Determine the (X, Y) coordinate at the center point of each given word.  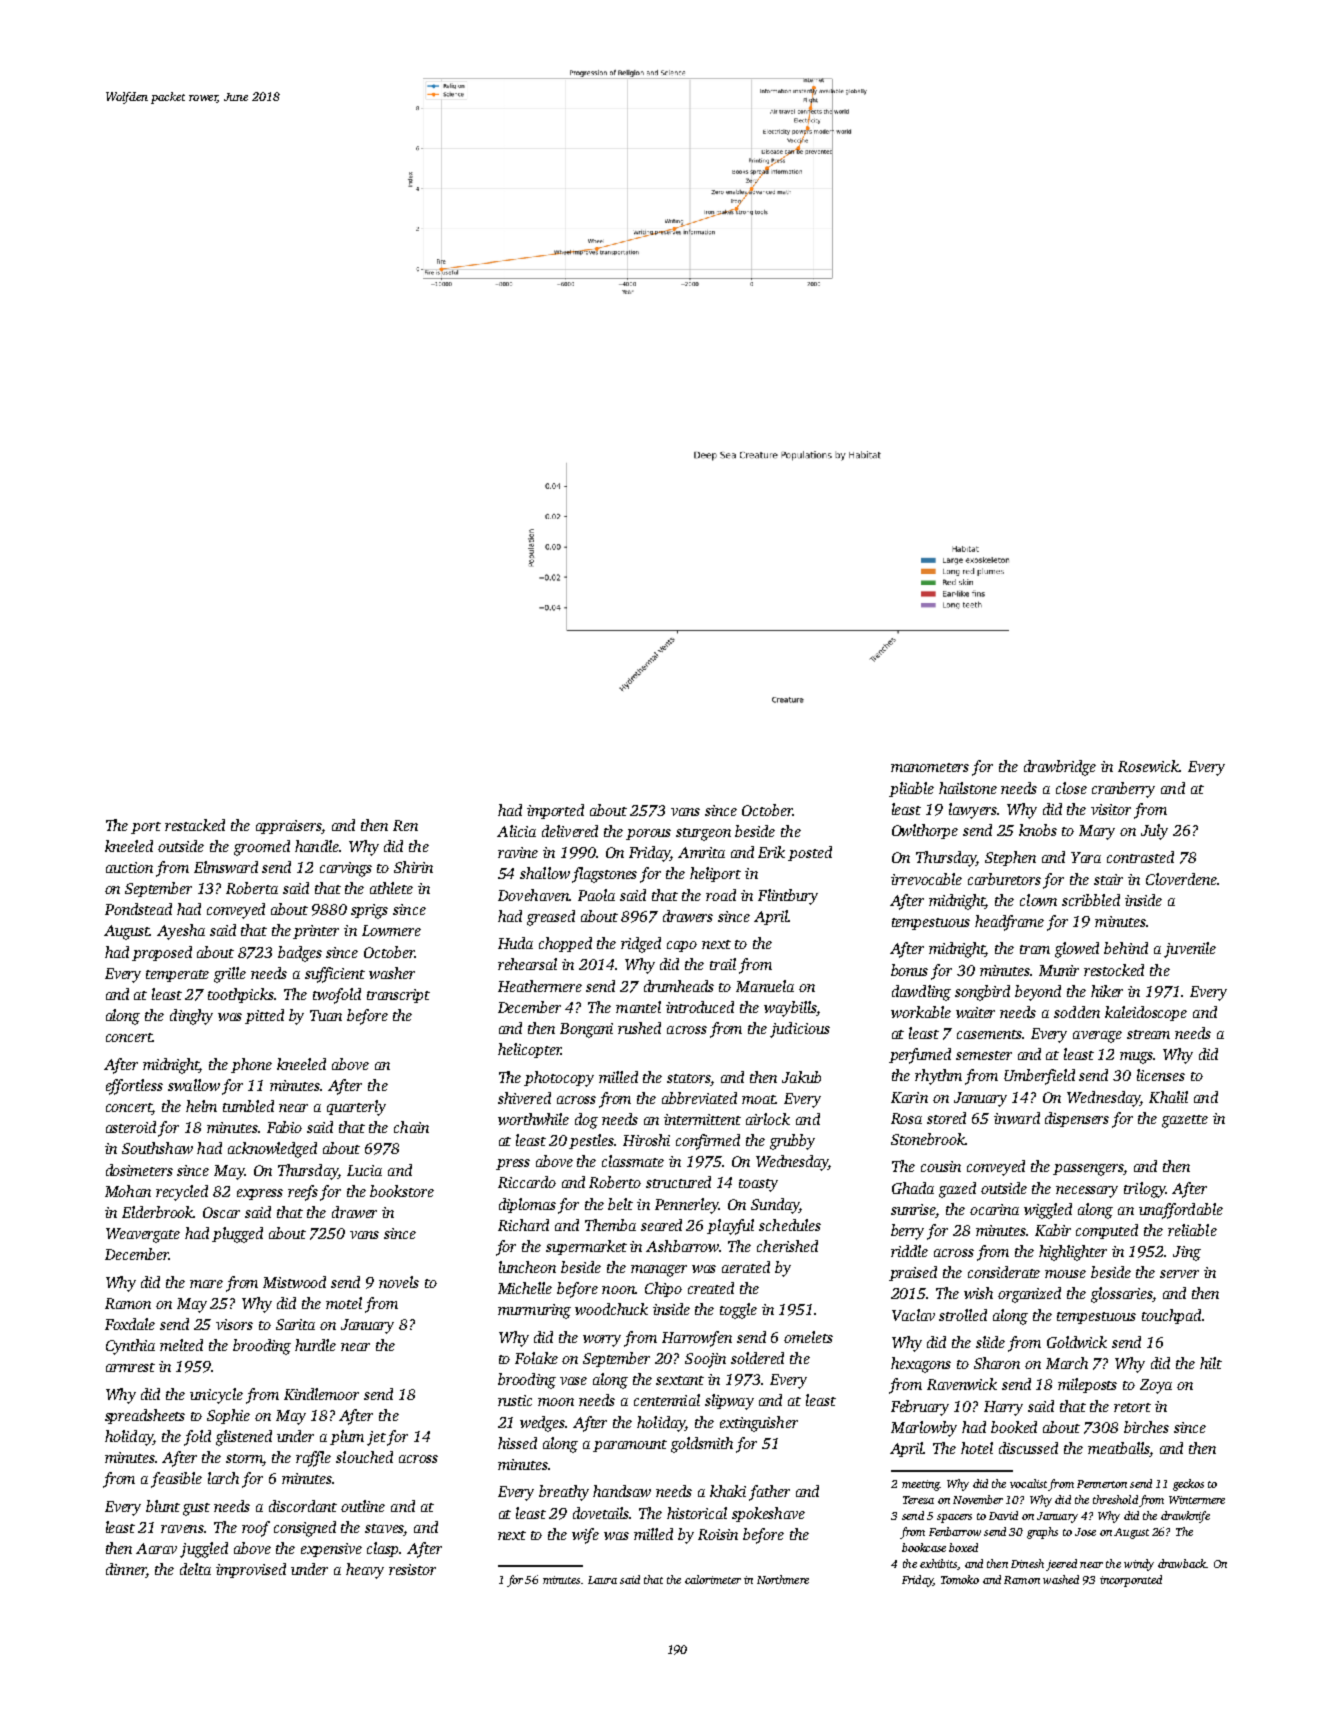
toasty (758, 1185)
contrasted (1140, 857)
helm (201, 1106)
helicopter (529, 1050)
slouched (364, 1457)
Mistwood (294, 1282)
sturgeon (703, 834)
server (1179, 1274)
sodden (1077, 1012)
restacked (195, 825)
